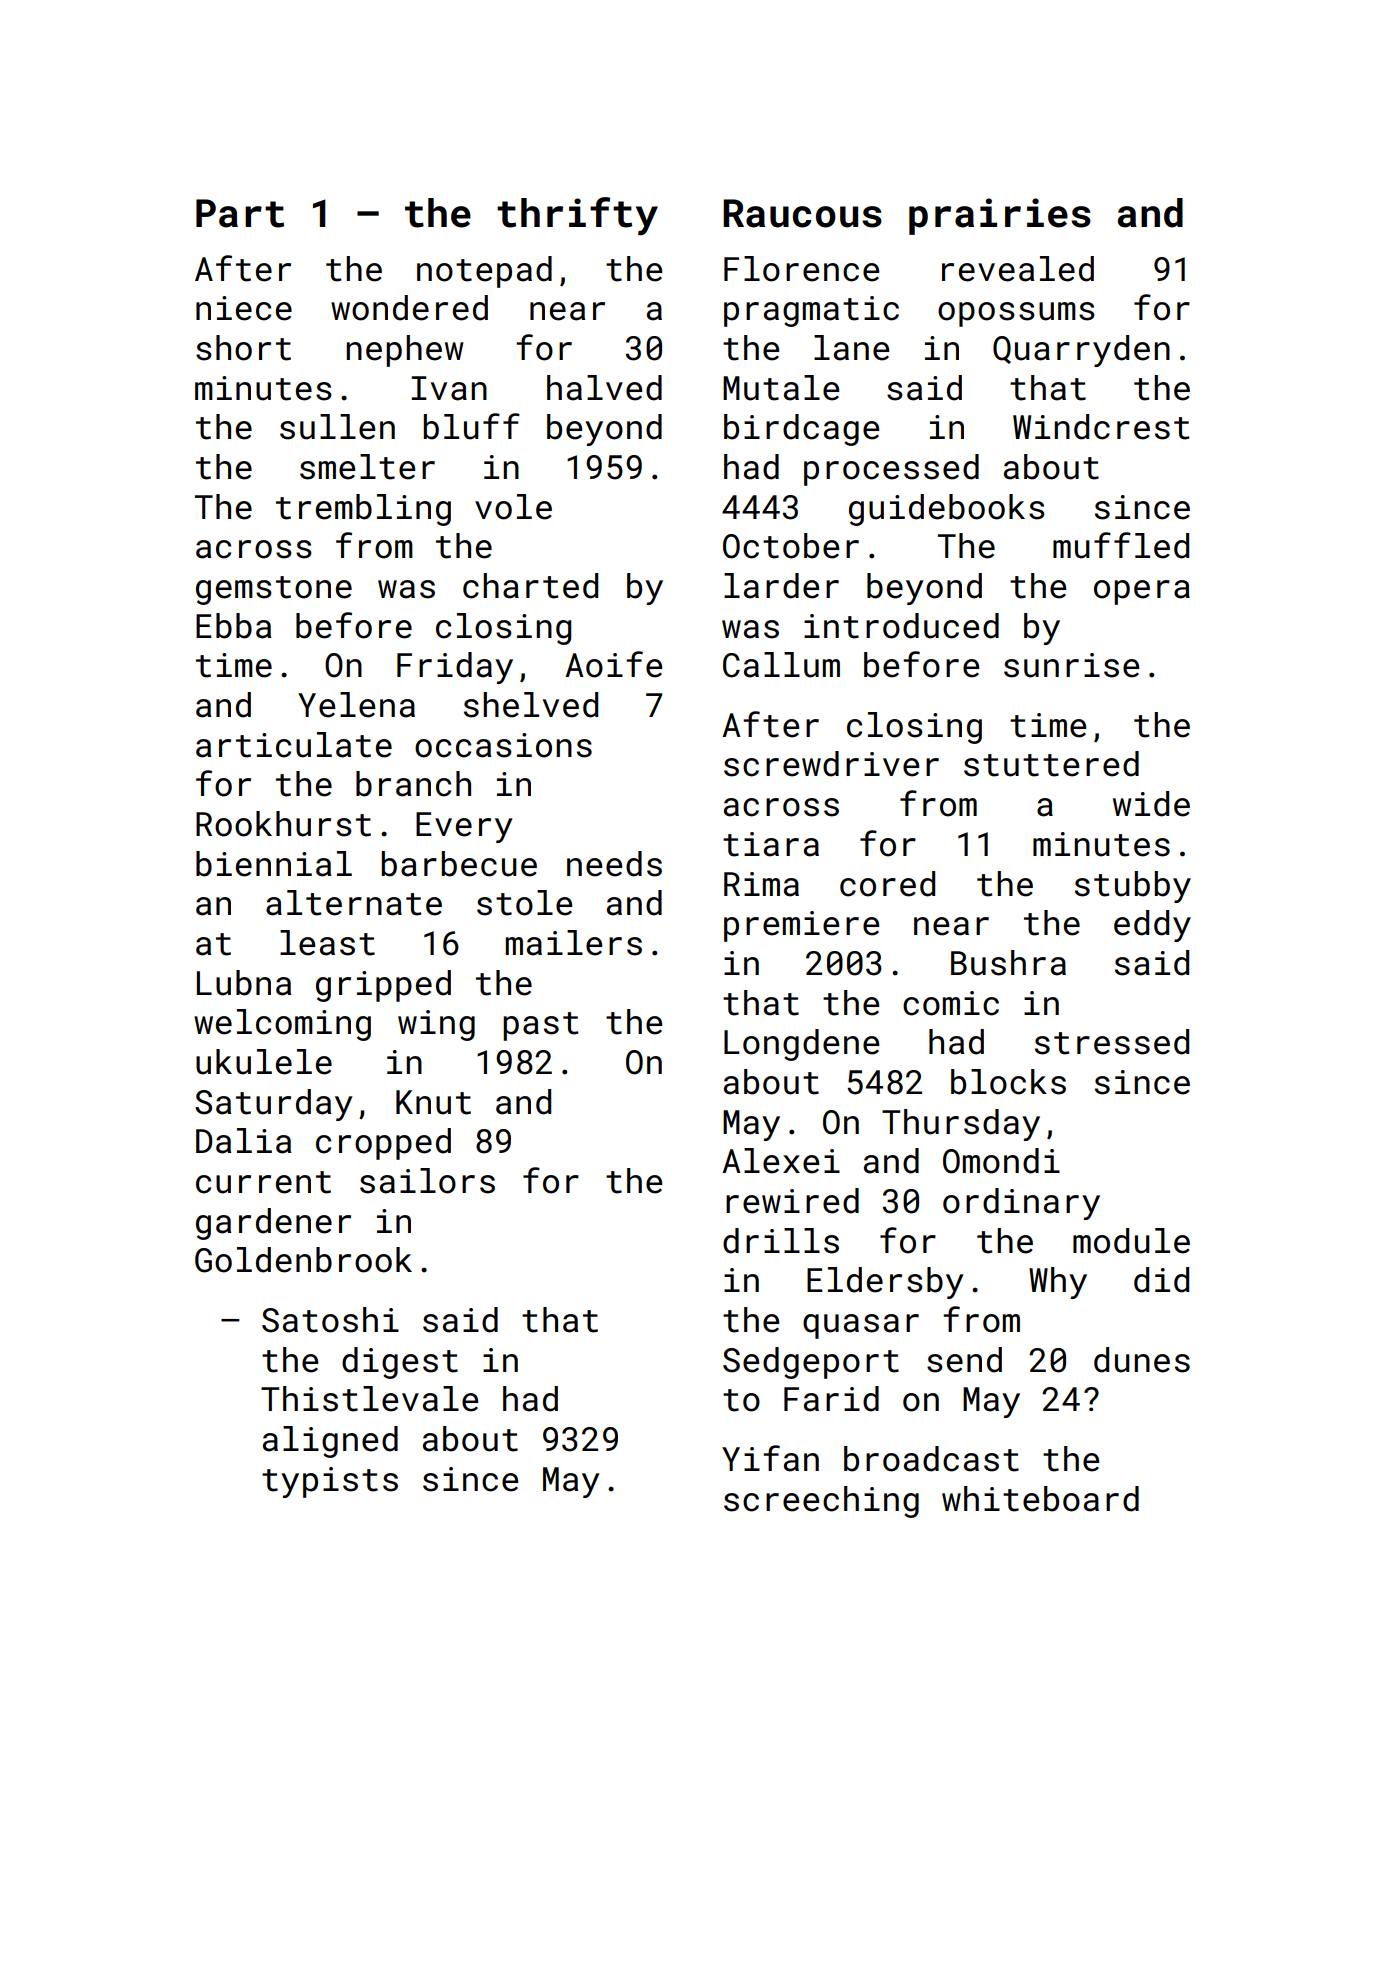 Image resolution: width=1386 pixels, height=1969 pixels. I want to click on pragmatic, so click(811, 311).
